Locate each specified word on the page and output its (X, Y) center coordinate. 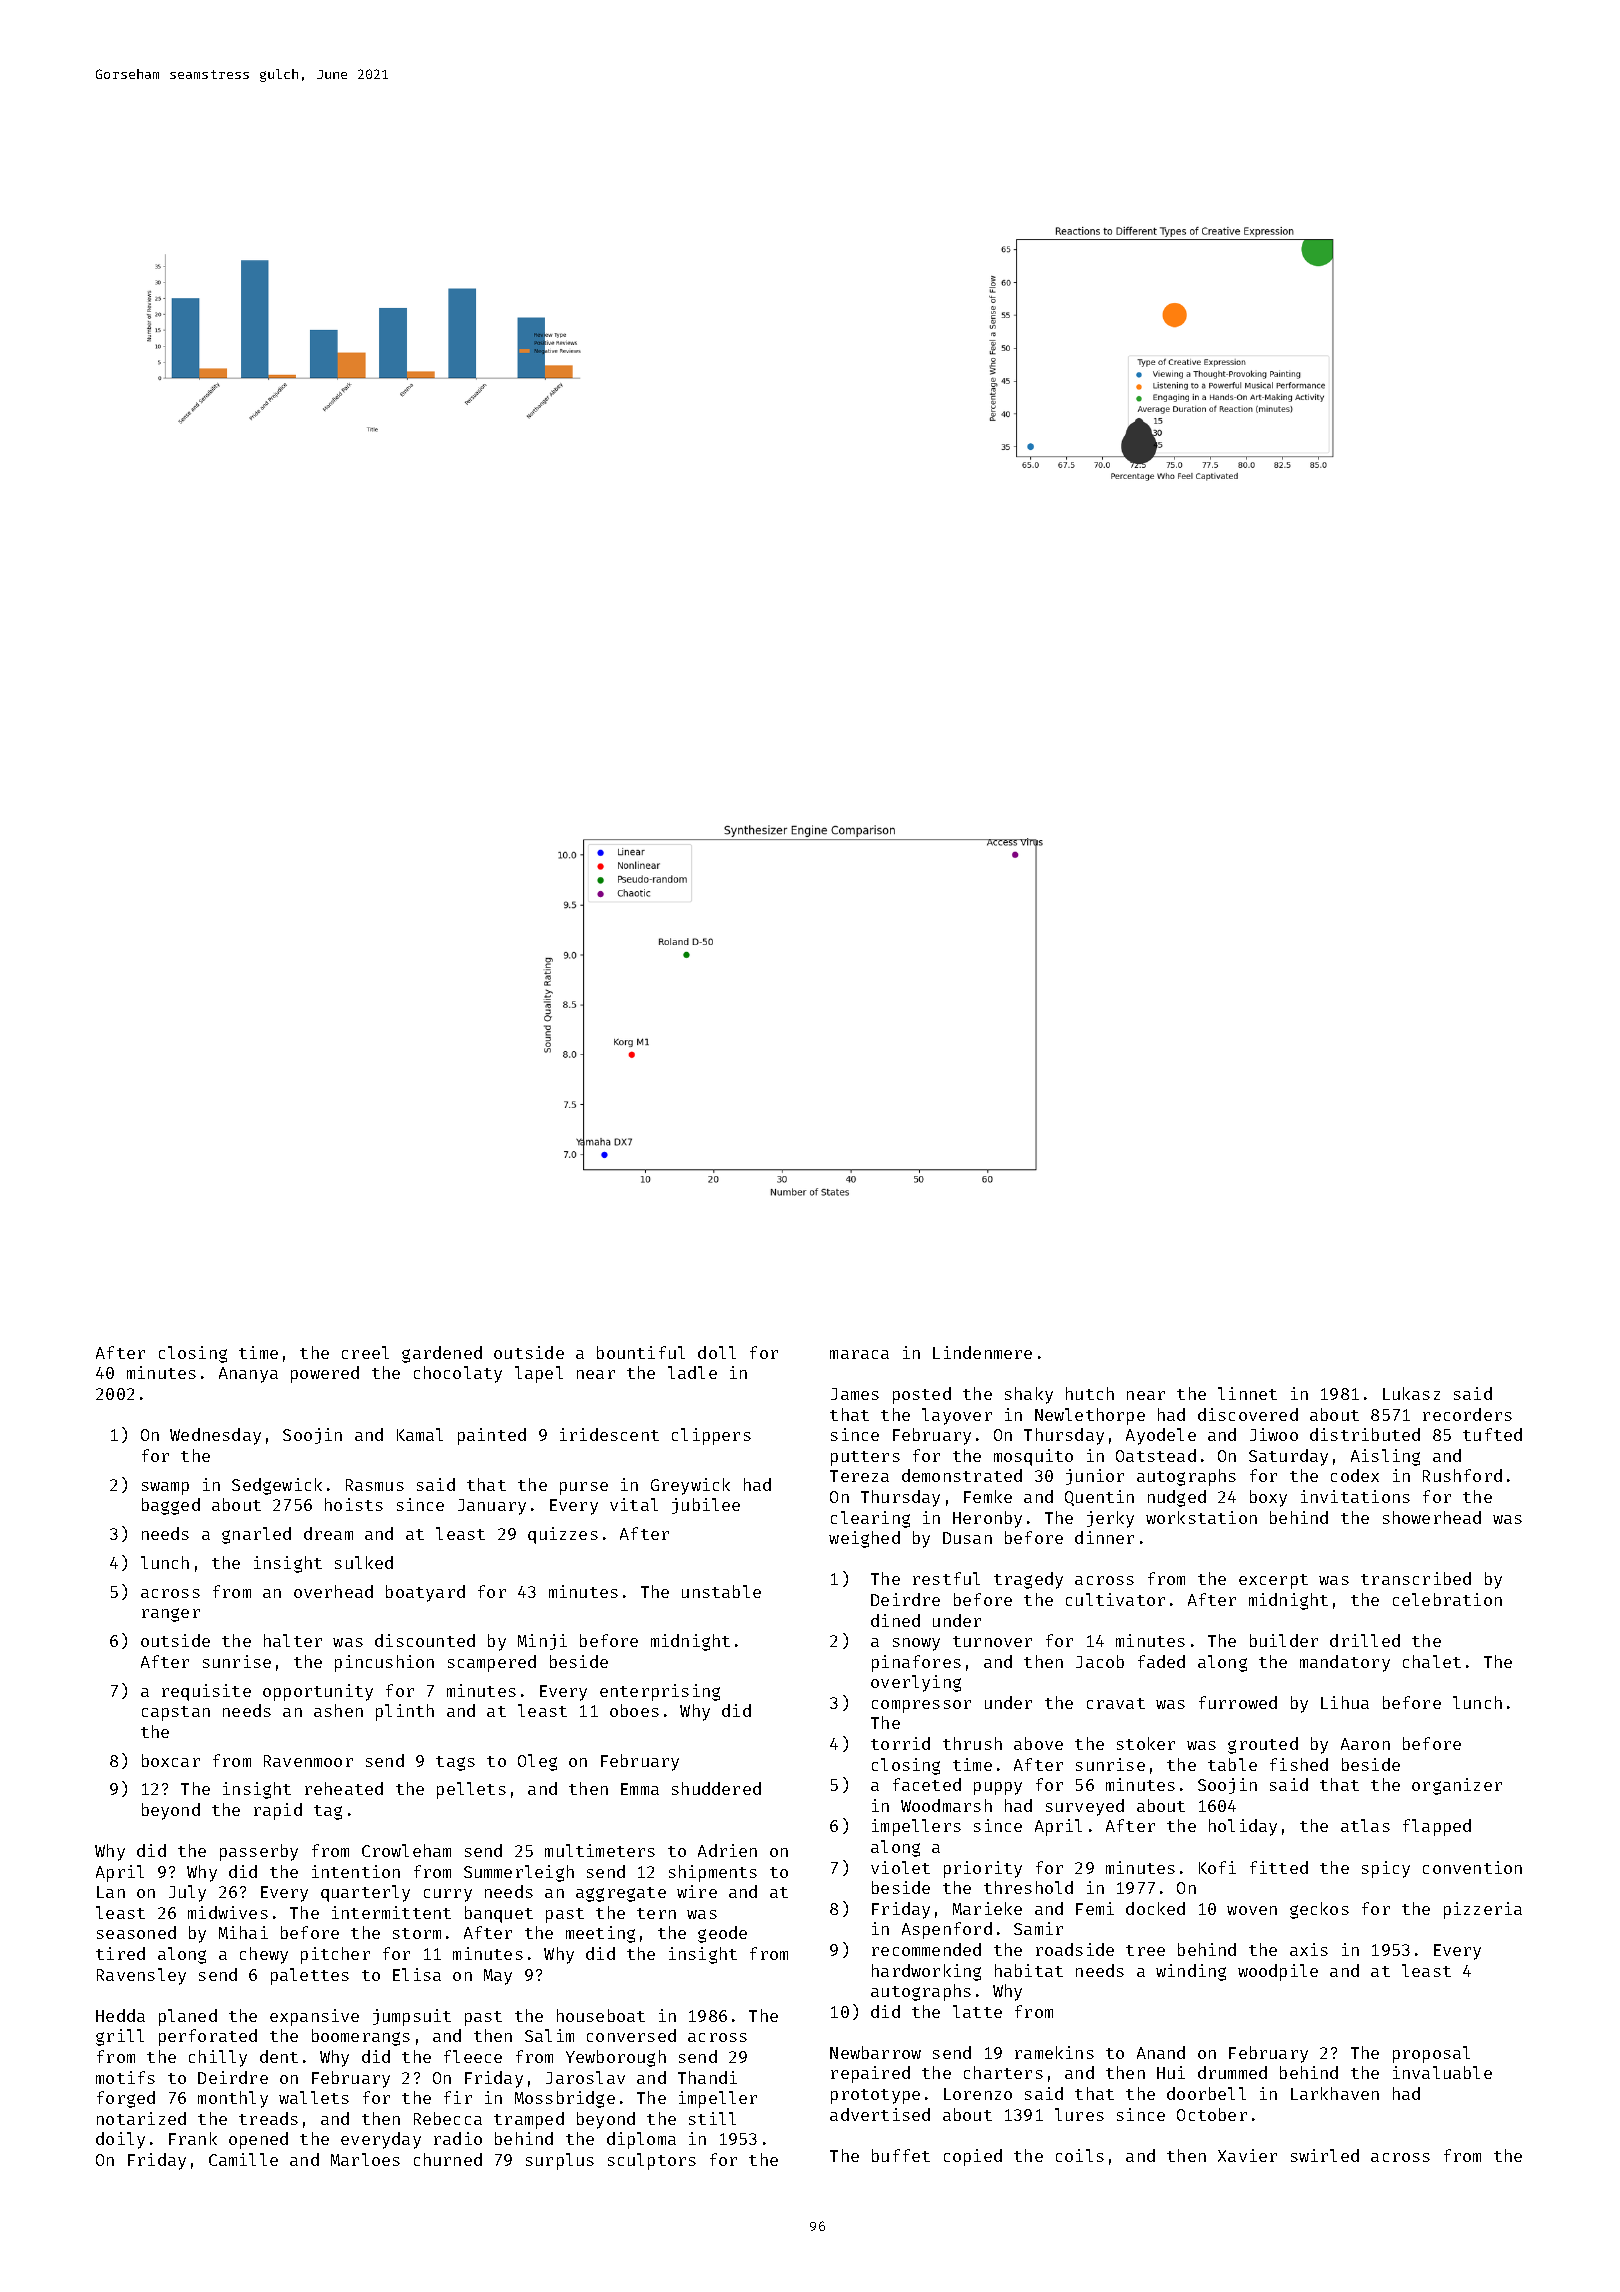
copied (973, 2157)
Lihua (1345, 1702)
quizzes (563, 1535)
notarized (141, 2118)
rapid (278, 1811)
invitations (1355, 1496)
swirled (1325, 2155)
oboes (634, 1710)
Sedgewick (277, 1486)
